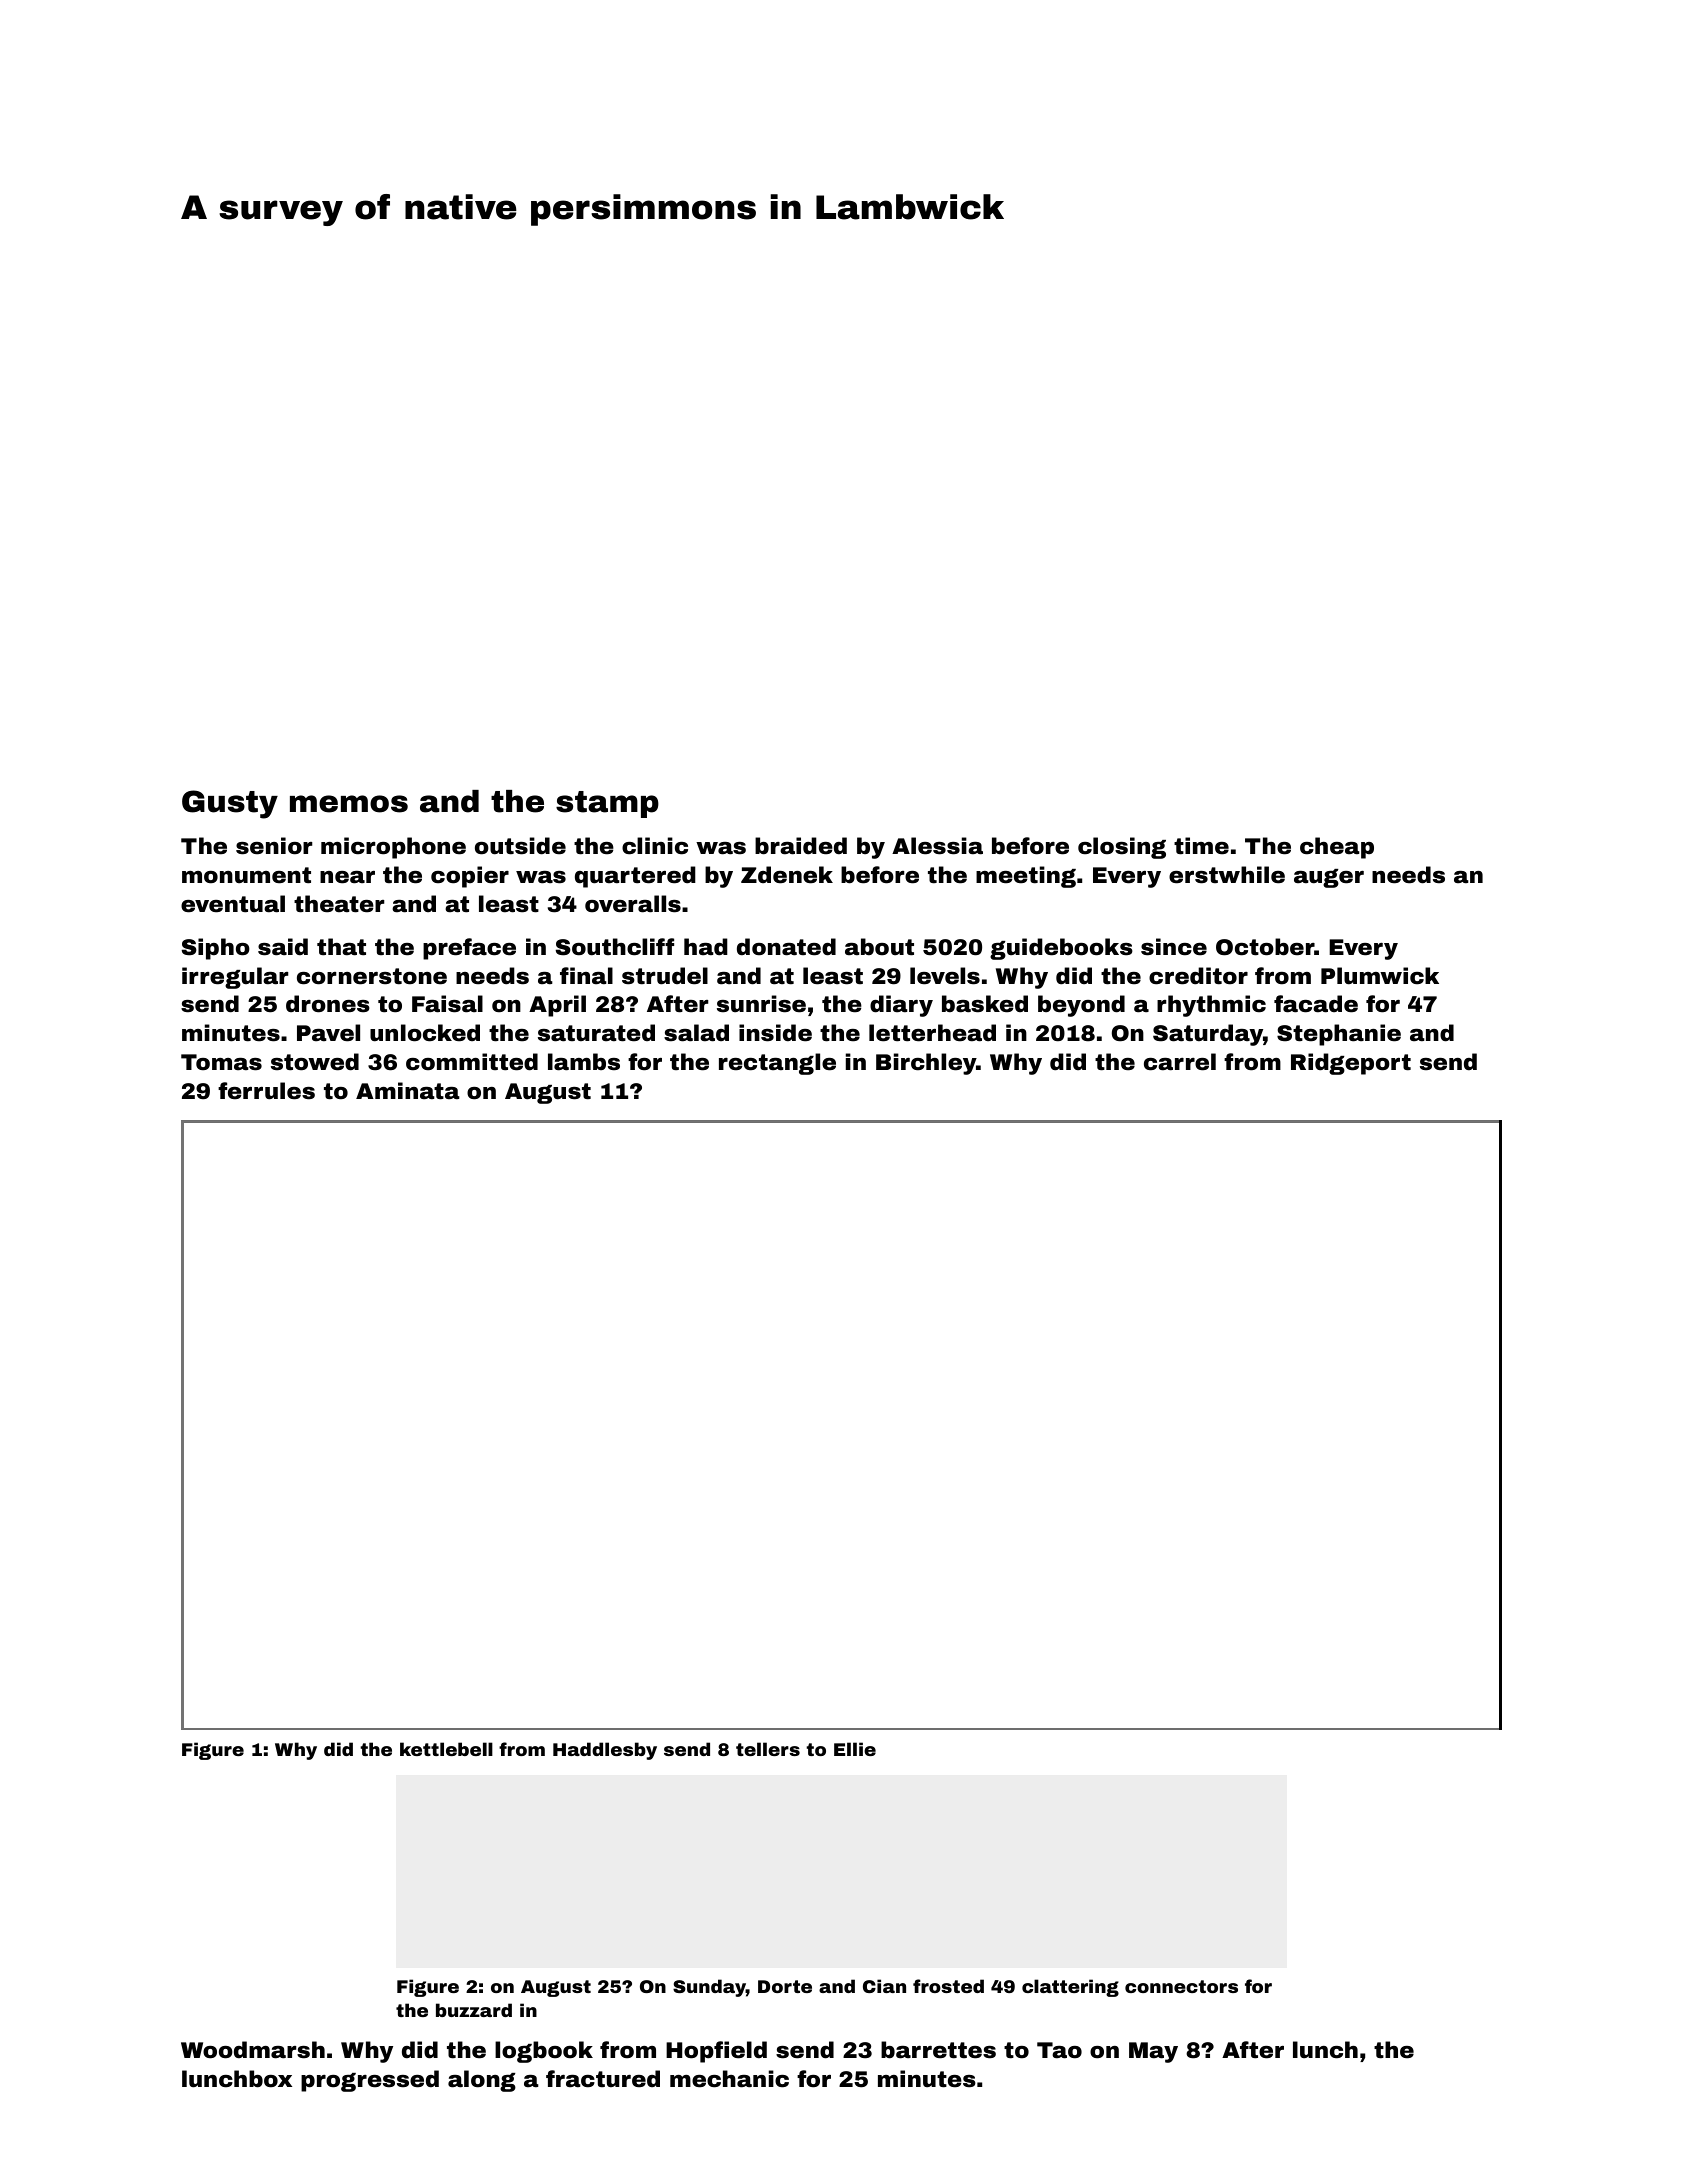 This page has width=1683, height=2178. I want to click on Tomas, so click(221, 1062).
